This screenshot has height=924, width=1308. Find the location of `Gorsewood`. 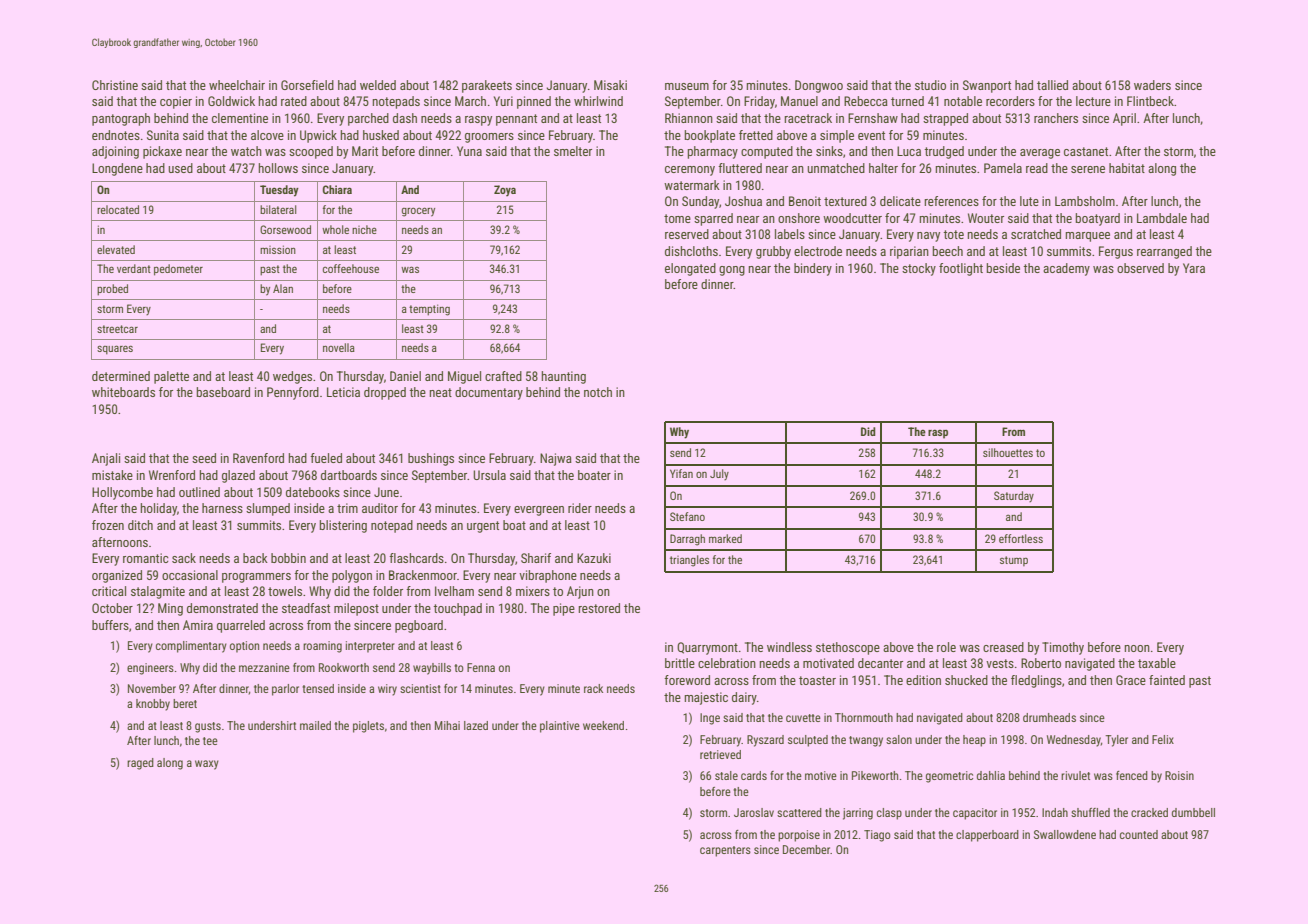

Gorsewood is located at coordinates (285, 229).
